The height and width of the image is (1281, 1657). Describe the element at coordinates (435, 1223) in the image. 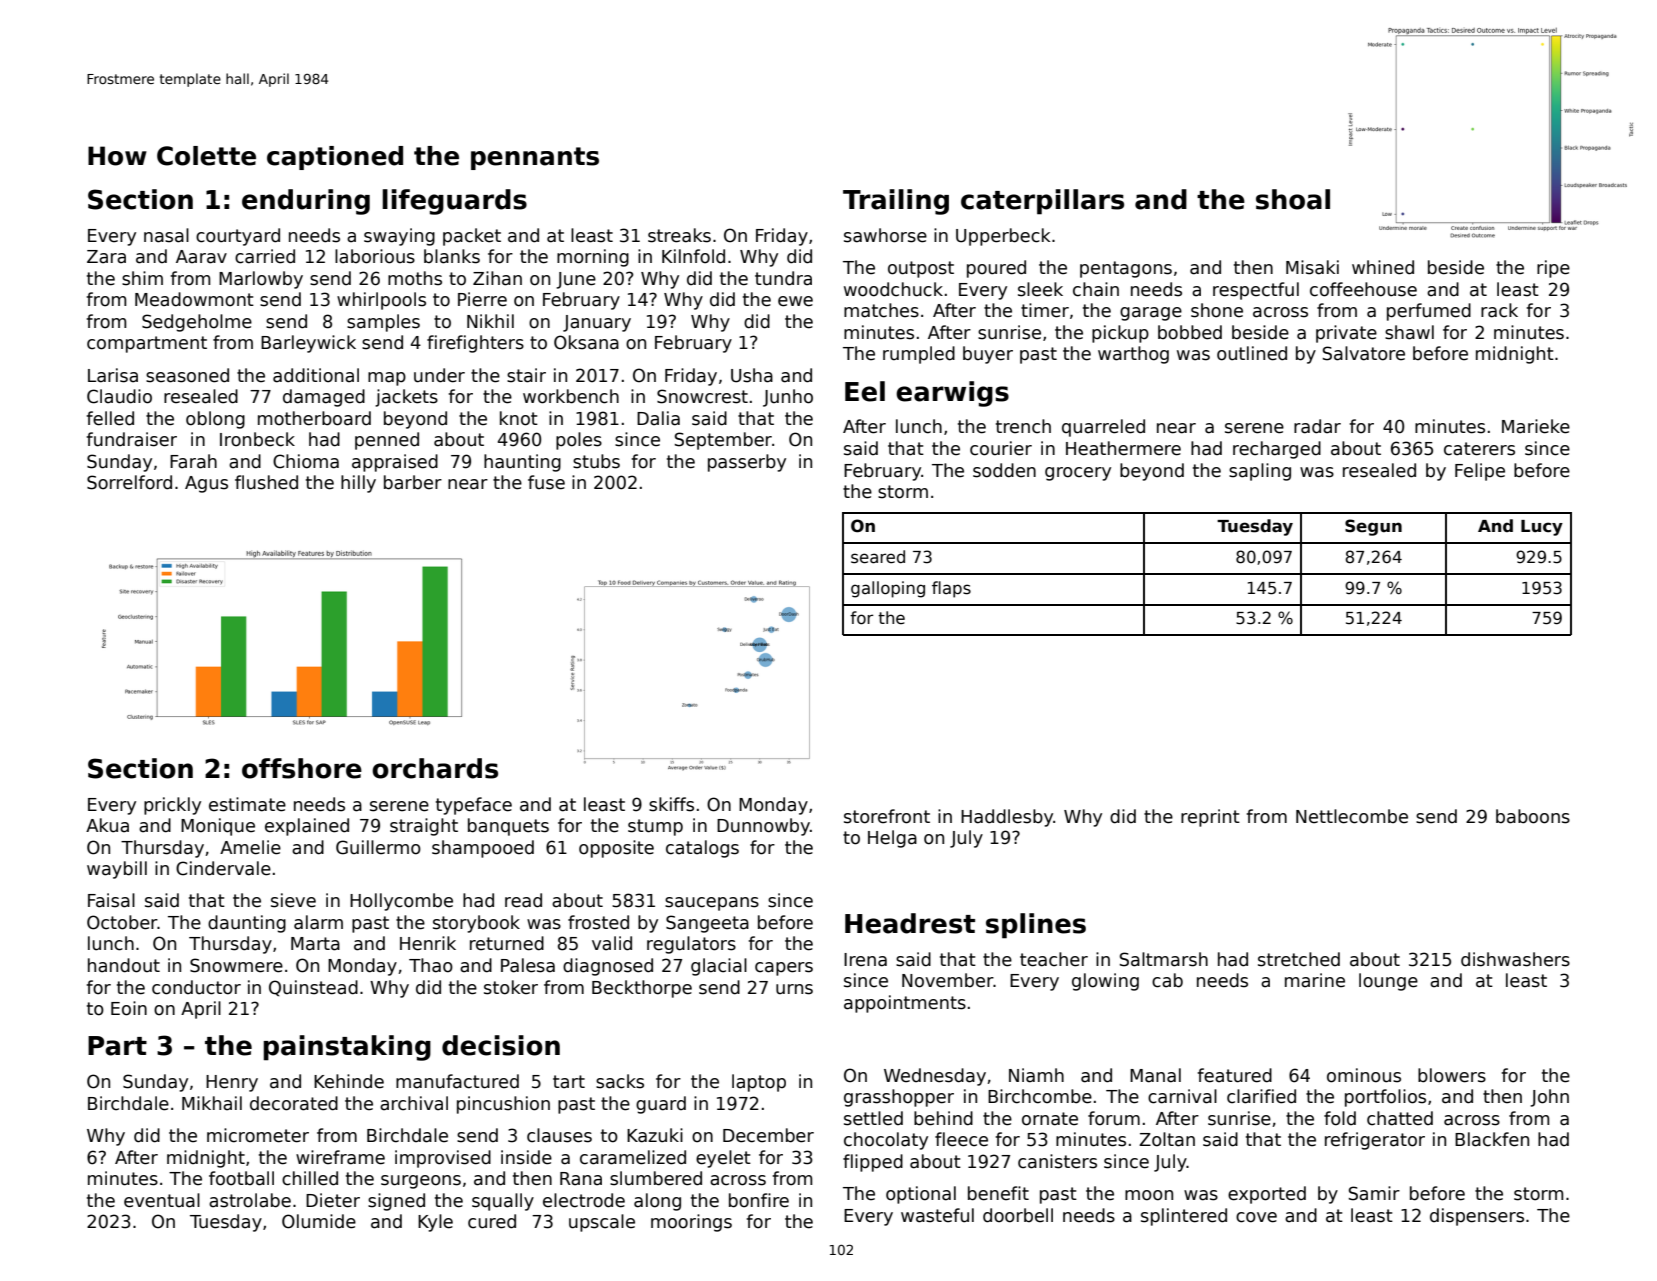

I see `Kyle` at that location.
